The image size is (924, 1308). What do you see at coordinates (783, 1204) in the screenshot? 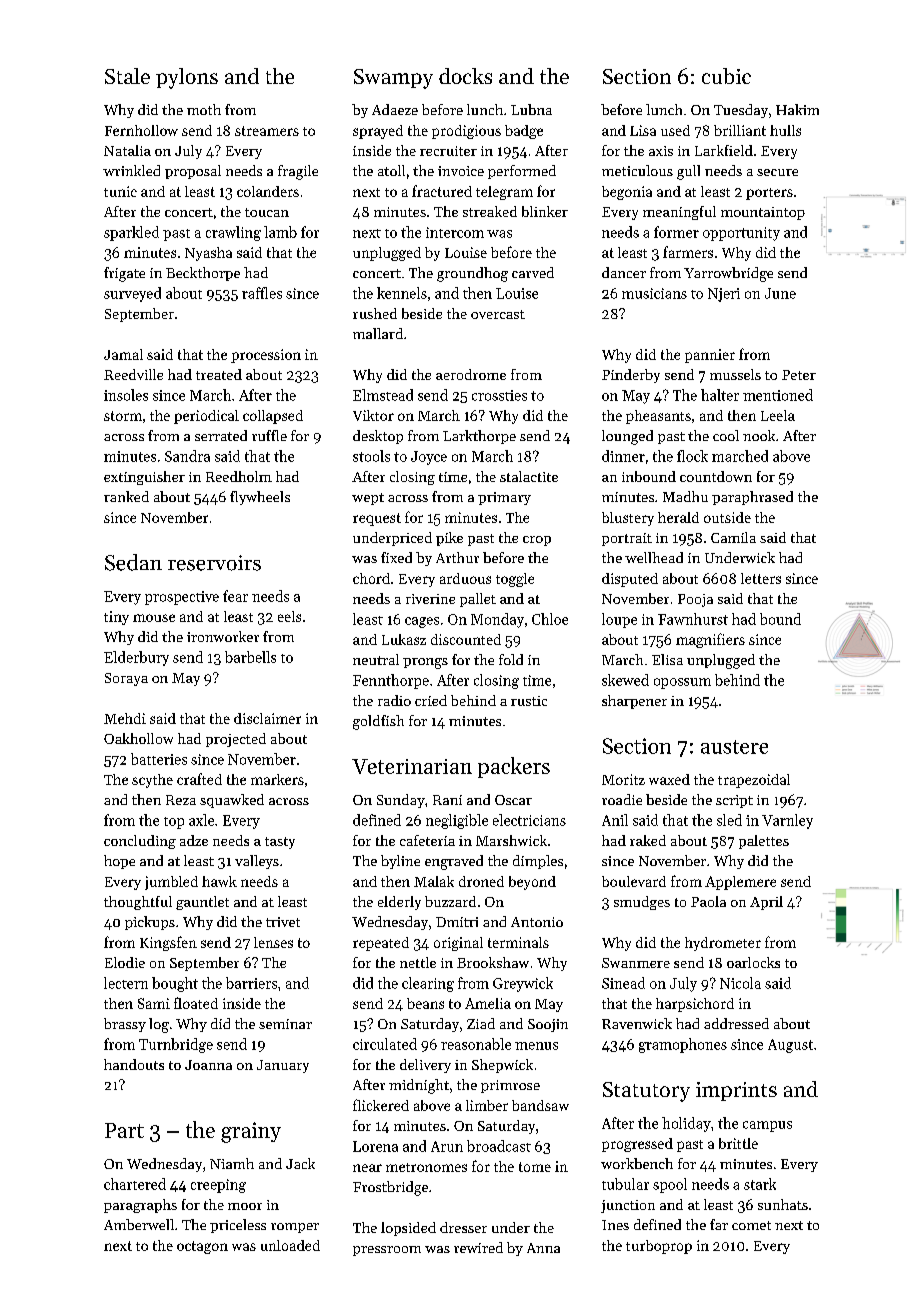
I see `sunhats` at bounding box center [783, 1204].
